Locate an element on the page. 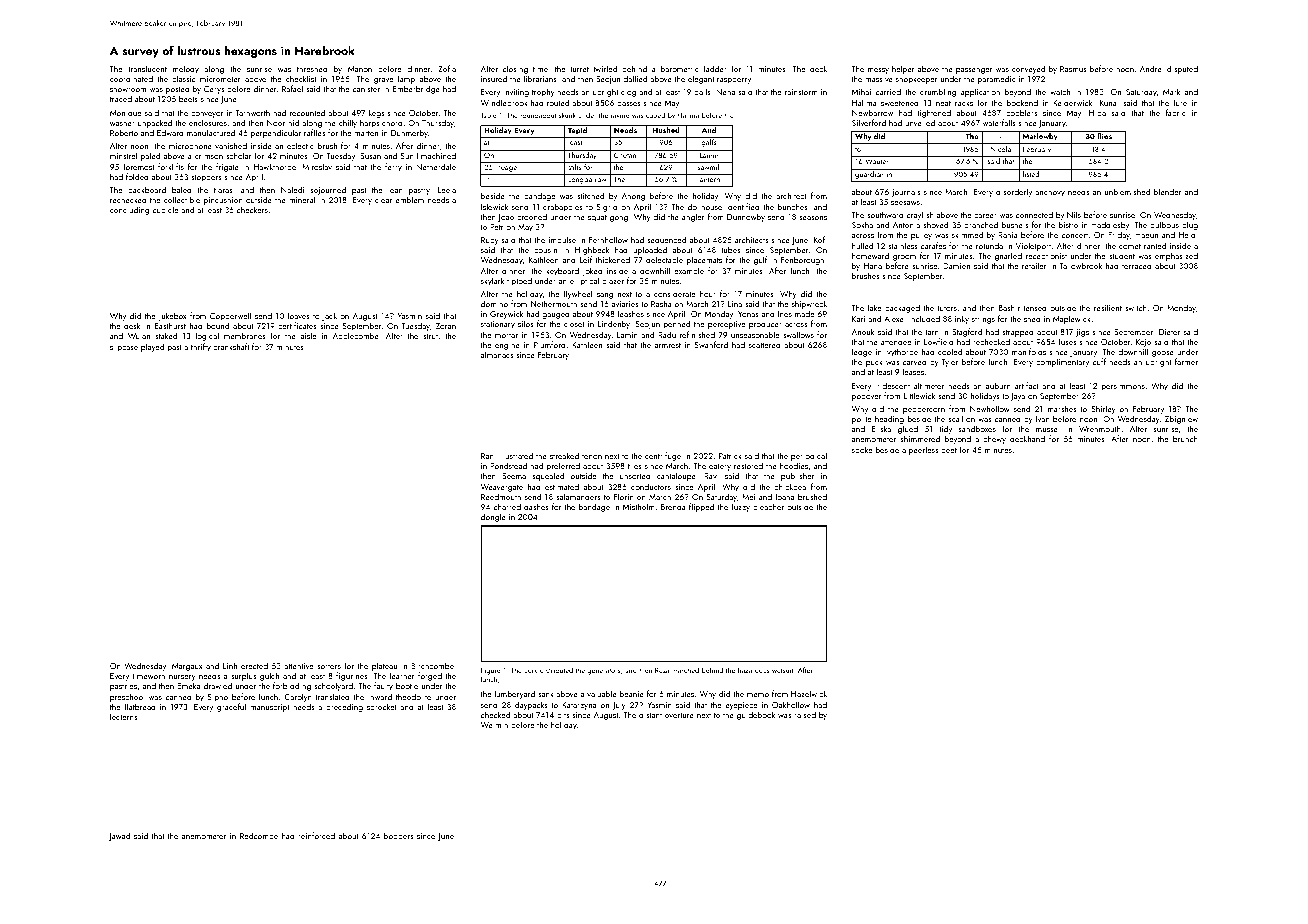 The height and width of the image is (924, 1308). journals is located at coordinates (906, 193).
